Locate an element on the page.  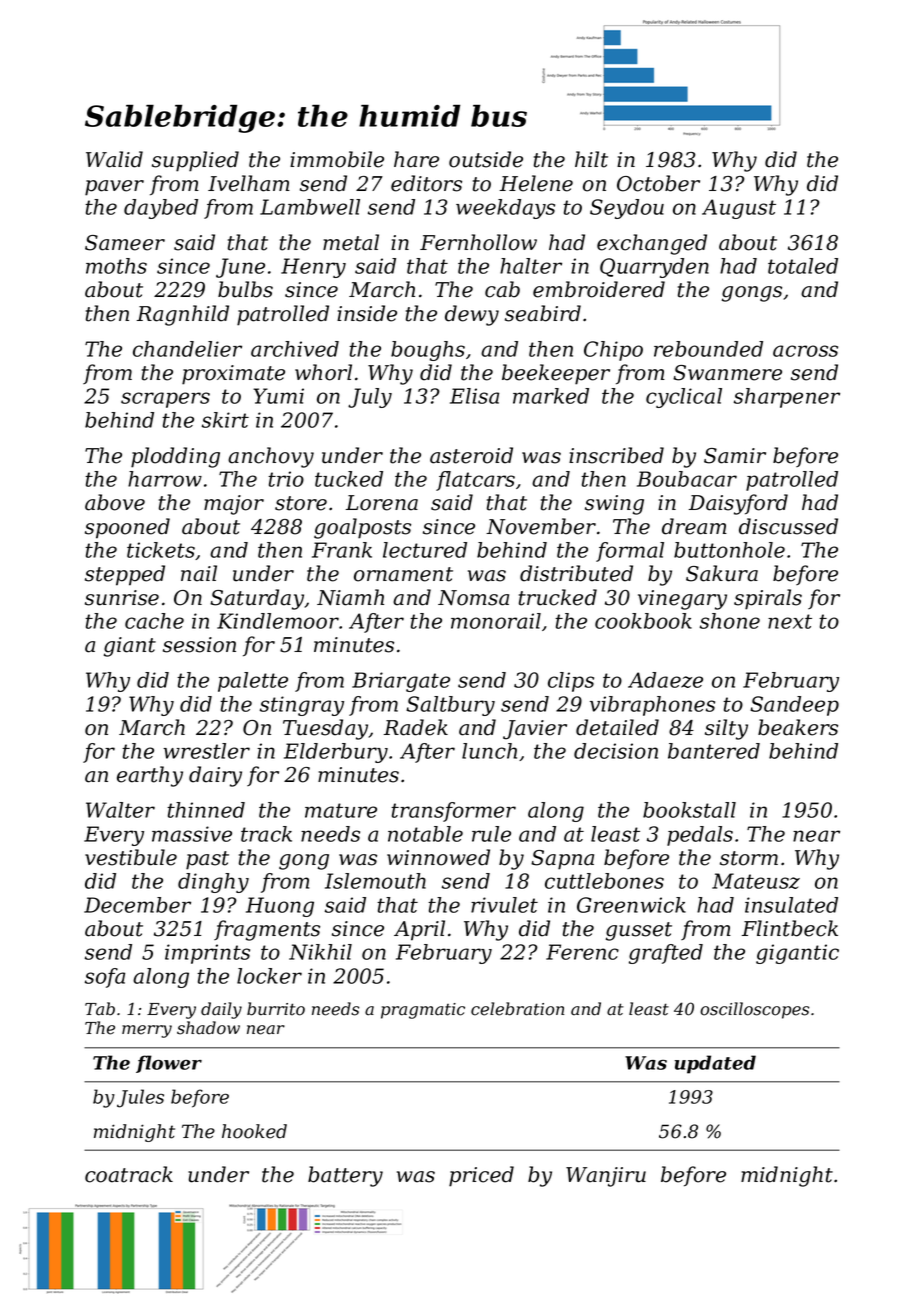
updated is located at coordinates (715, 1064).
